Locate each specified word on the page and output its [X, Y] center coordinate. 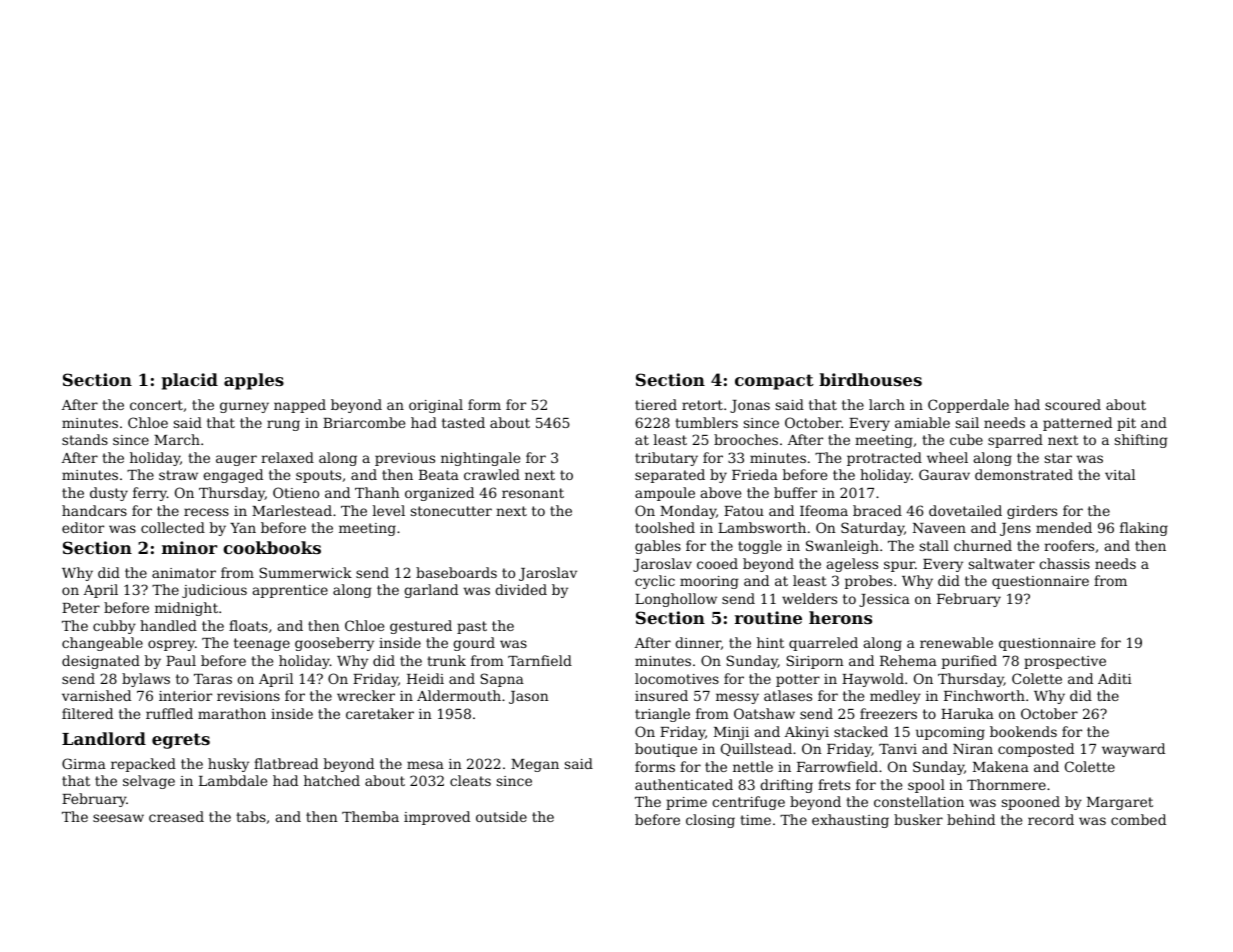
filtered [87, 713]
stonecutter [451, 511]
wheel [947, 457]
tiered [656, 404]
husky [228, 765]
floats [248, 625]
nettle [753, 766]
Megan [535, 765]
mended [1064, 527]
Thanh [377, 492]
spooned [1031, 803]
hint [770, 642]
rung [283, 425]
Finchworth [984, 695]
